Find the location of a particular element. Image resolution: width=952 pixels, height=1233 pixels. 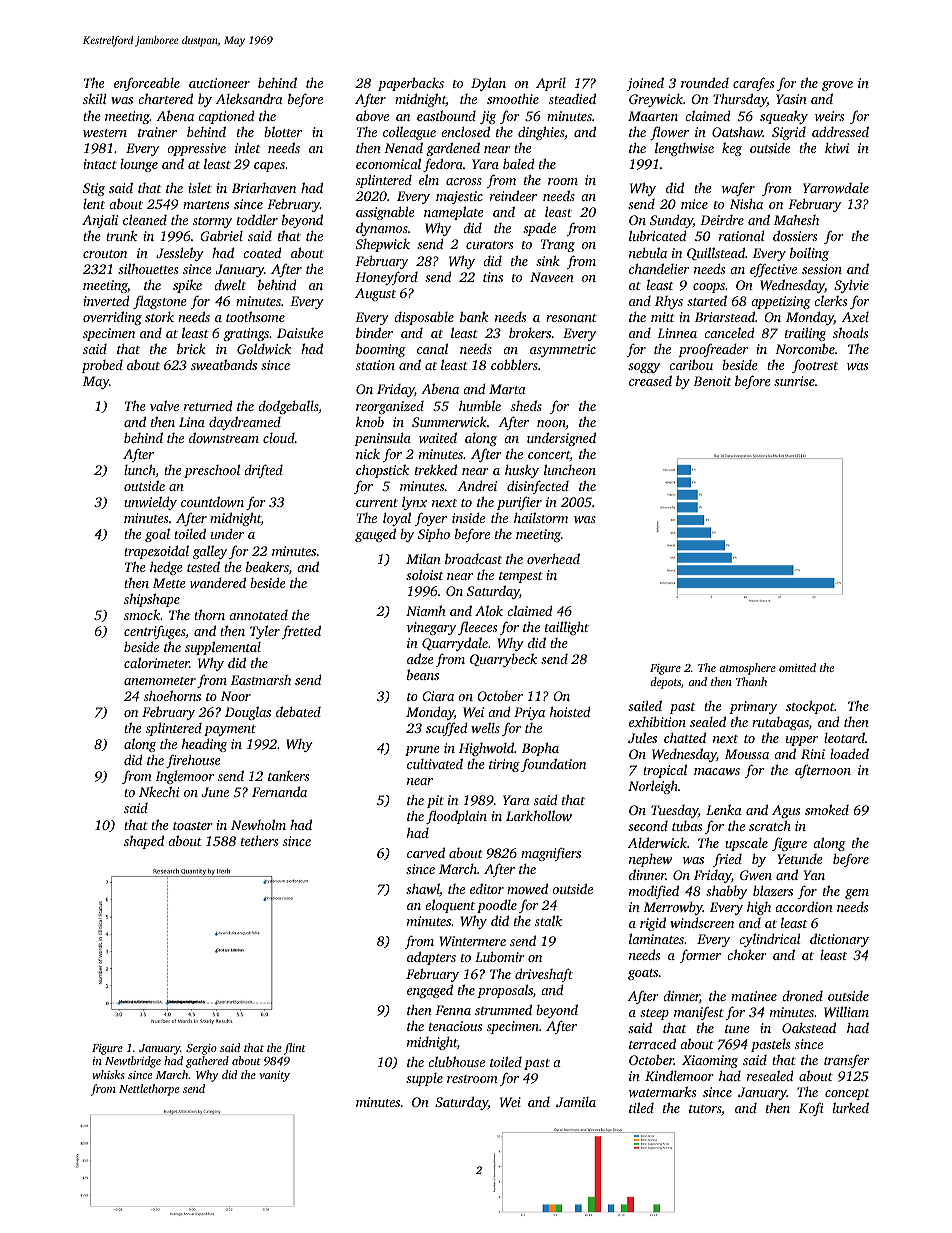

stockpot is located at coordinates (810, 707).
